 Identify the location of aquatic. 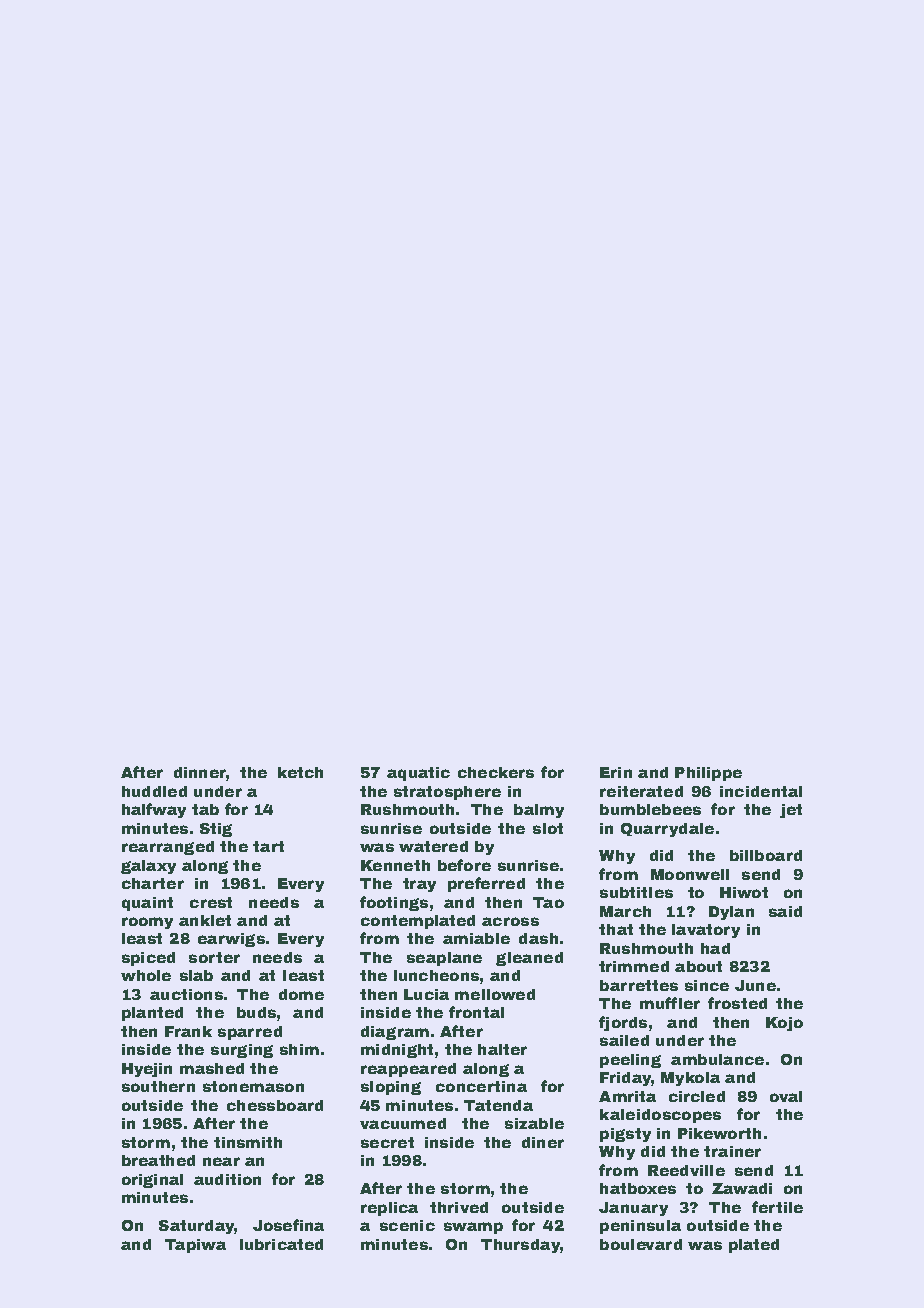
(418, 774).
